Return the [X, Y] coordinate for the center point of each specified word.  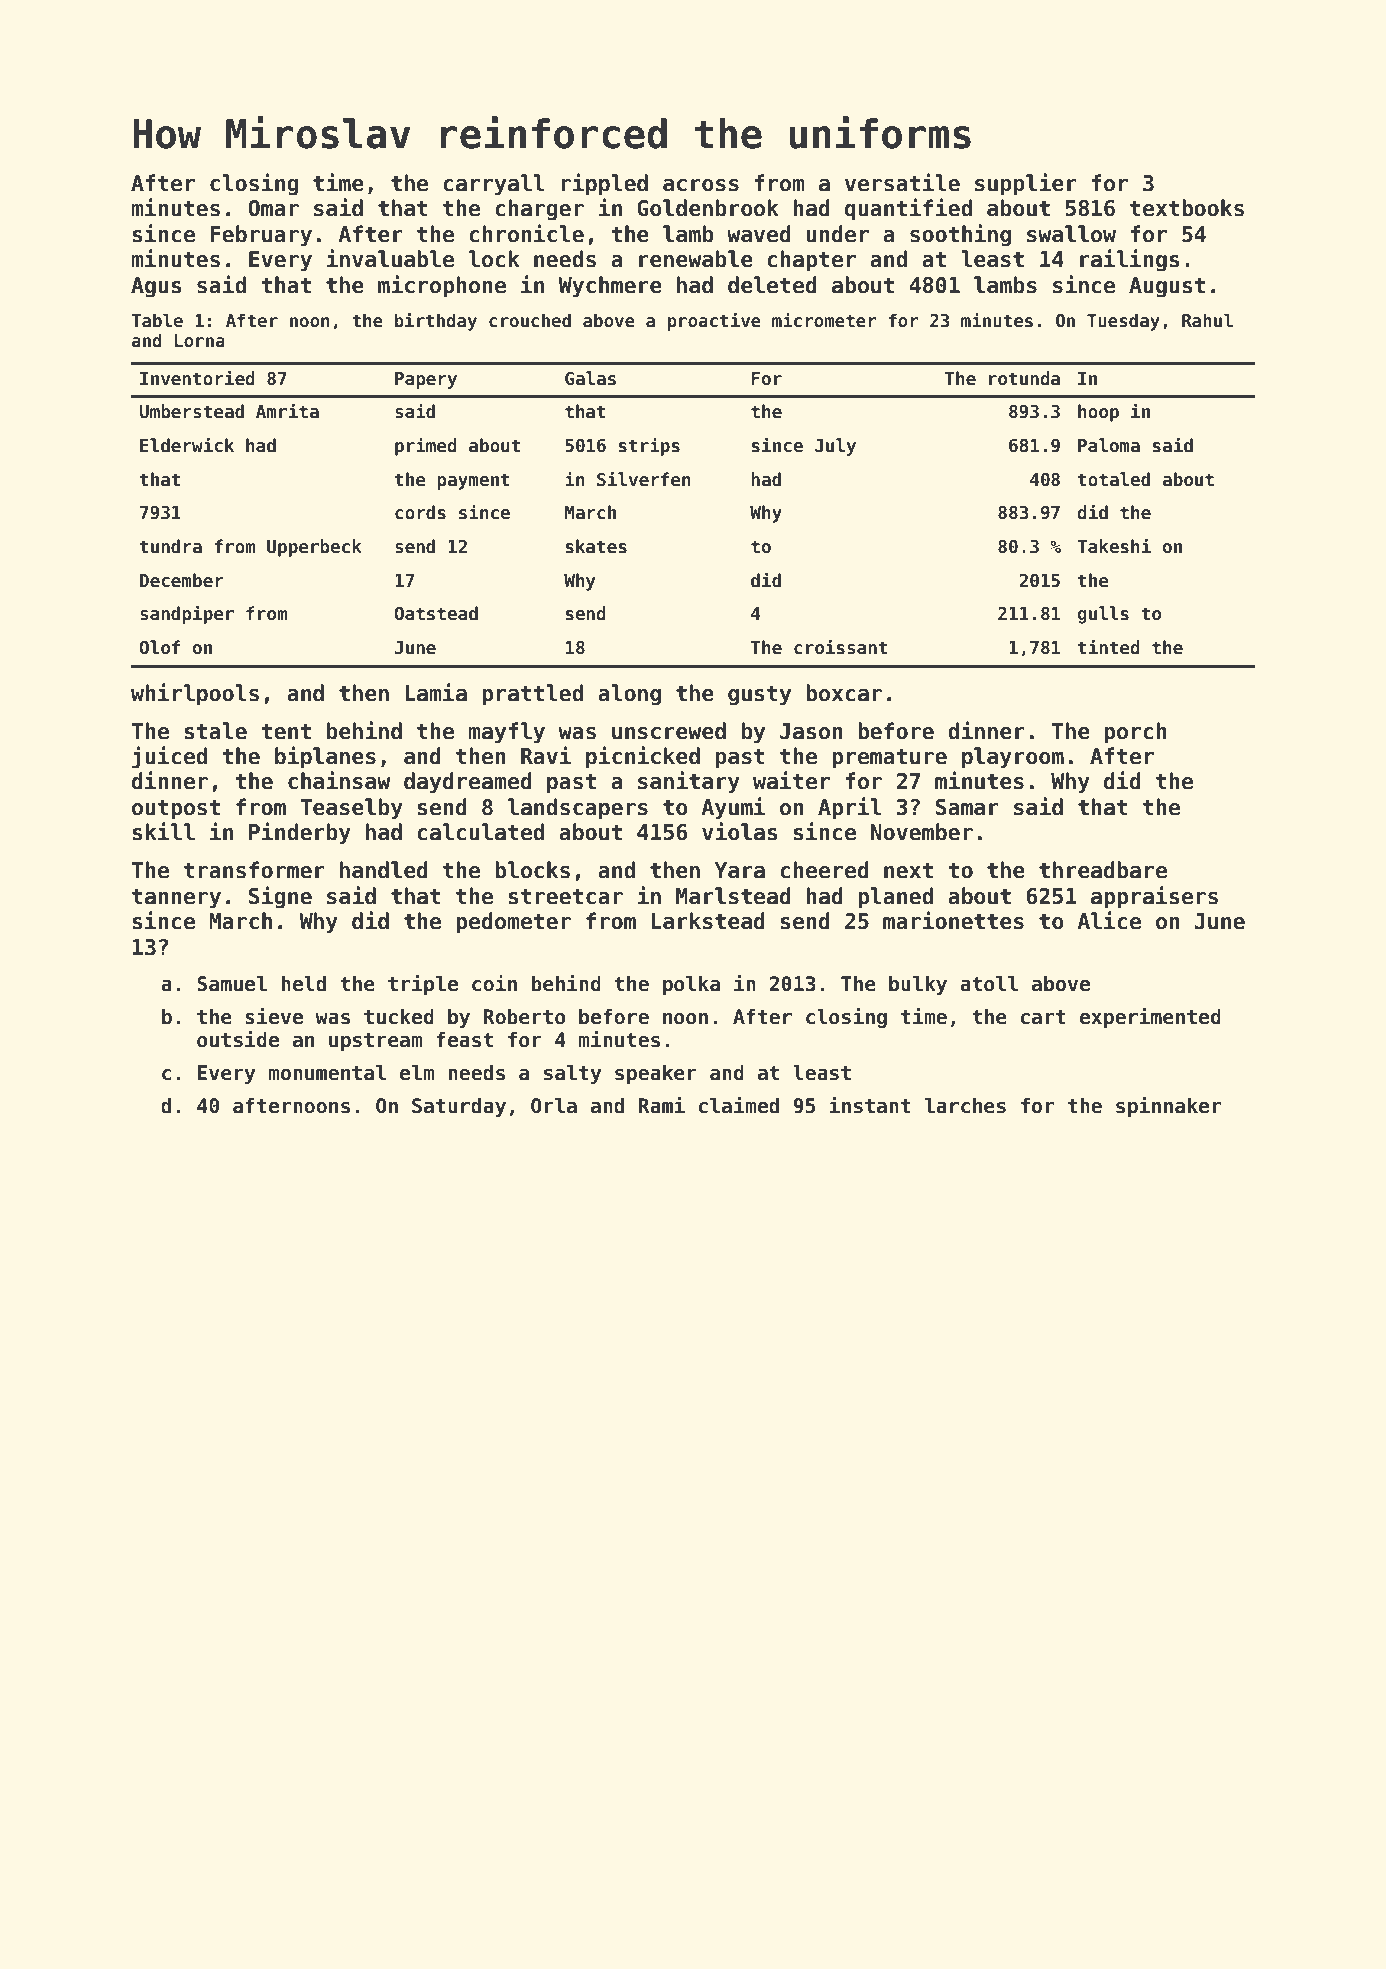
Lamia [436, 692]
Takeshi [1114, 546]
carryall [494, 185]
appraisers [1154, 897]
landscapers [578, 809]
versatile [902, 182]
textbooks [1187, 208]
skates [596, 546]
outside [238, 1039]
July [835, 447]
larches [965, 1106]
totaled [1114, 479]
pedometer [513, 923]
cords [420, 512]
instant [870, 1105]
